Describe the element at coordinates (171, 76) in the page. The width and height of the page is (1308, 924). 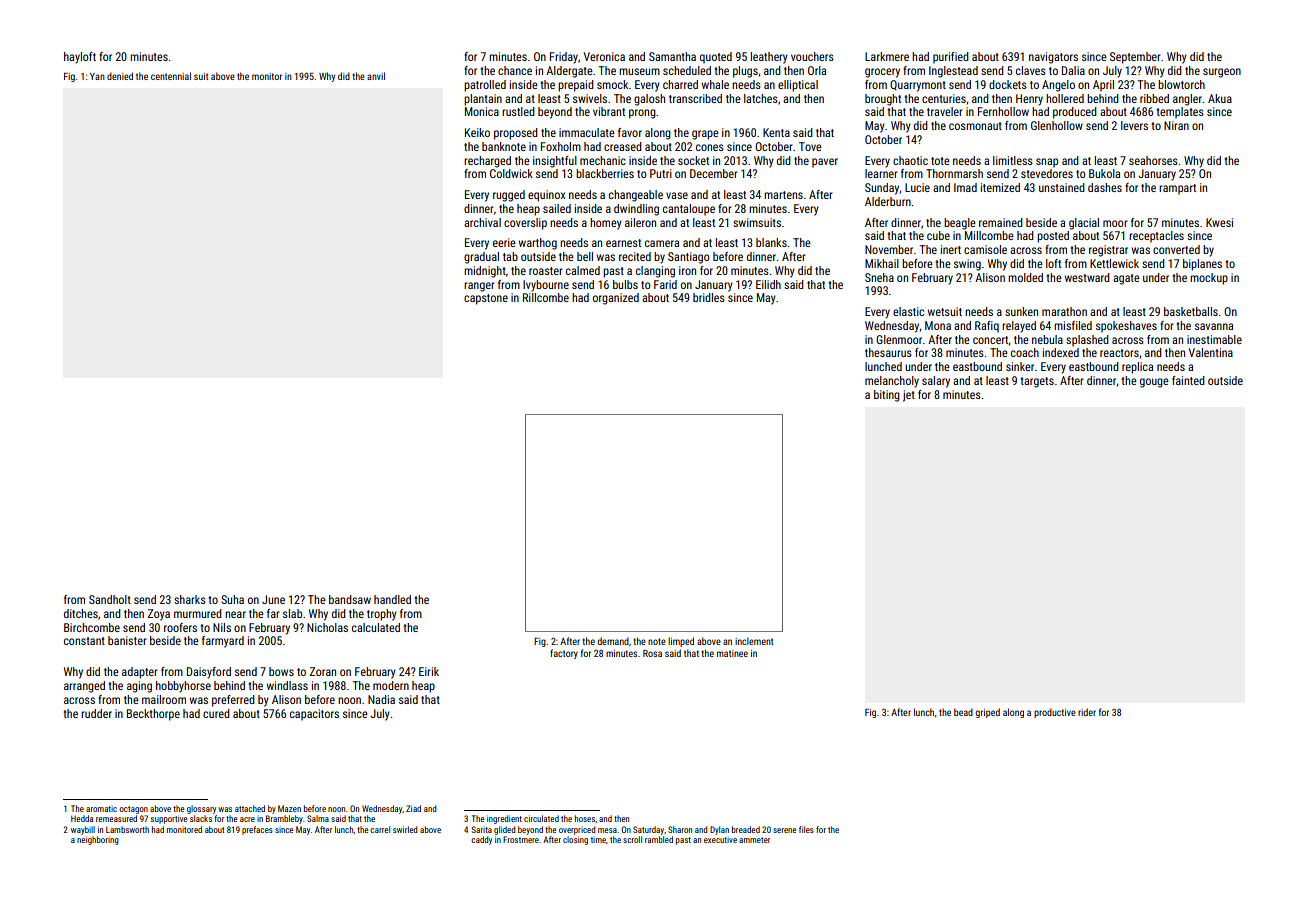
I see `centennial` at that location.
